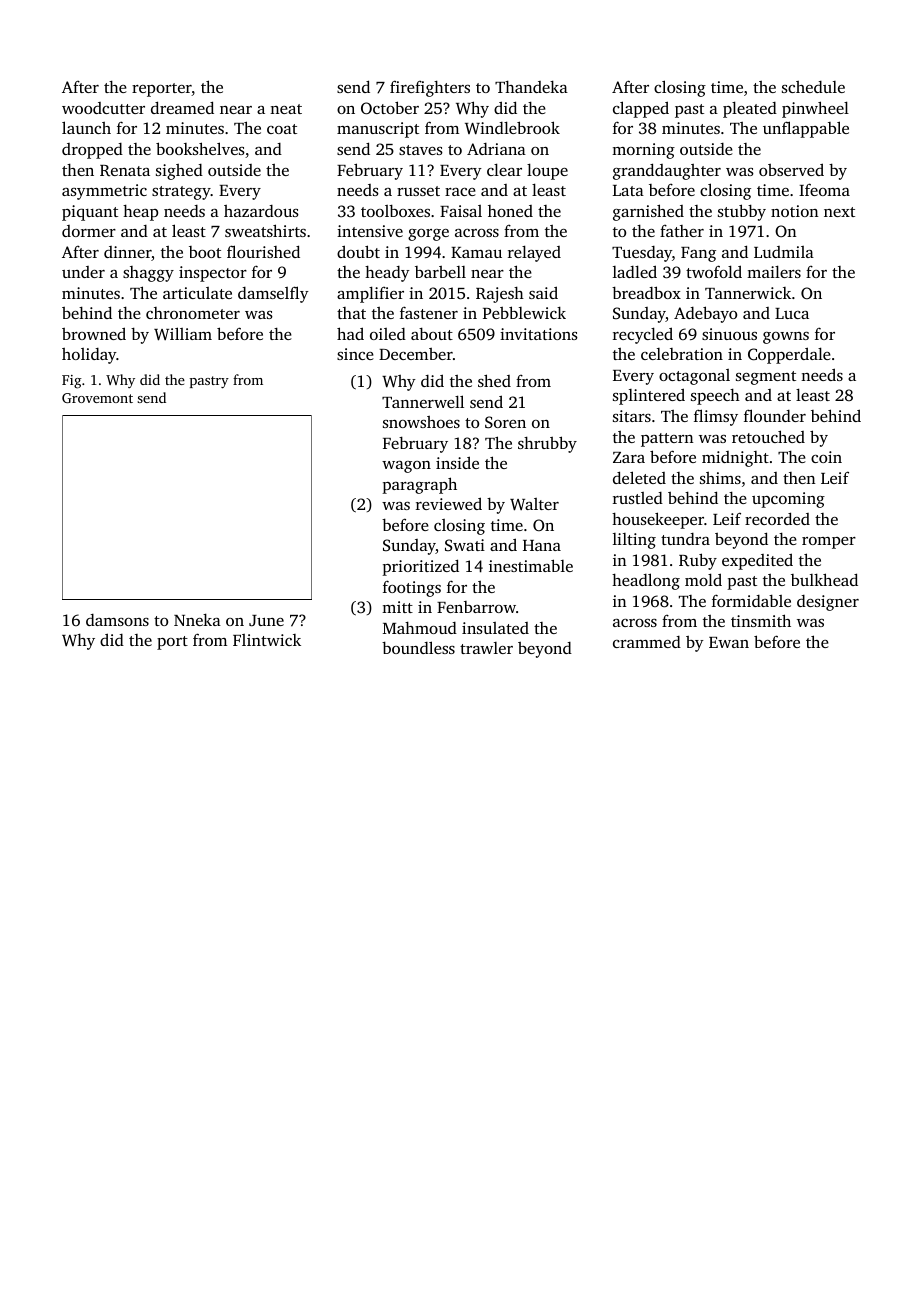  Describe the element at coordinates (457, 462) in the screenshot. I see `inside` at that location.
